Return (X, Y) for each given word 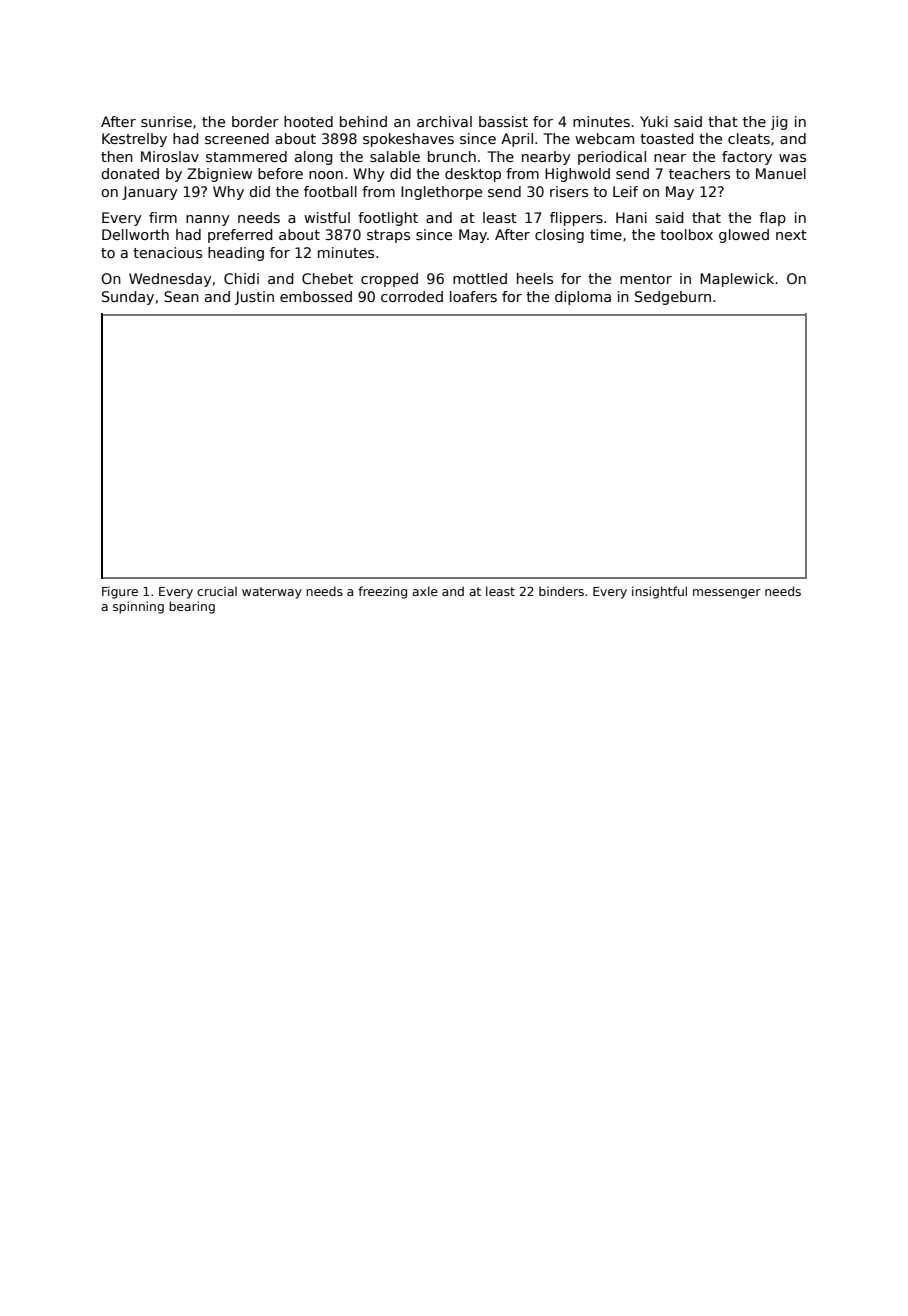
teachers (699, 173)
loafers (473, 296)
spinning (138, 607)
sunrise (166, 121)
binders (561, 591)
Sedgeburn (673, 298)
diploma (583, 298)
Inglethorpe (441, 193)
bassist (503, 121)
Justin (254, 298)
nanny (208, 220)
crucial (217, 591)
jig (779, 123)
